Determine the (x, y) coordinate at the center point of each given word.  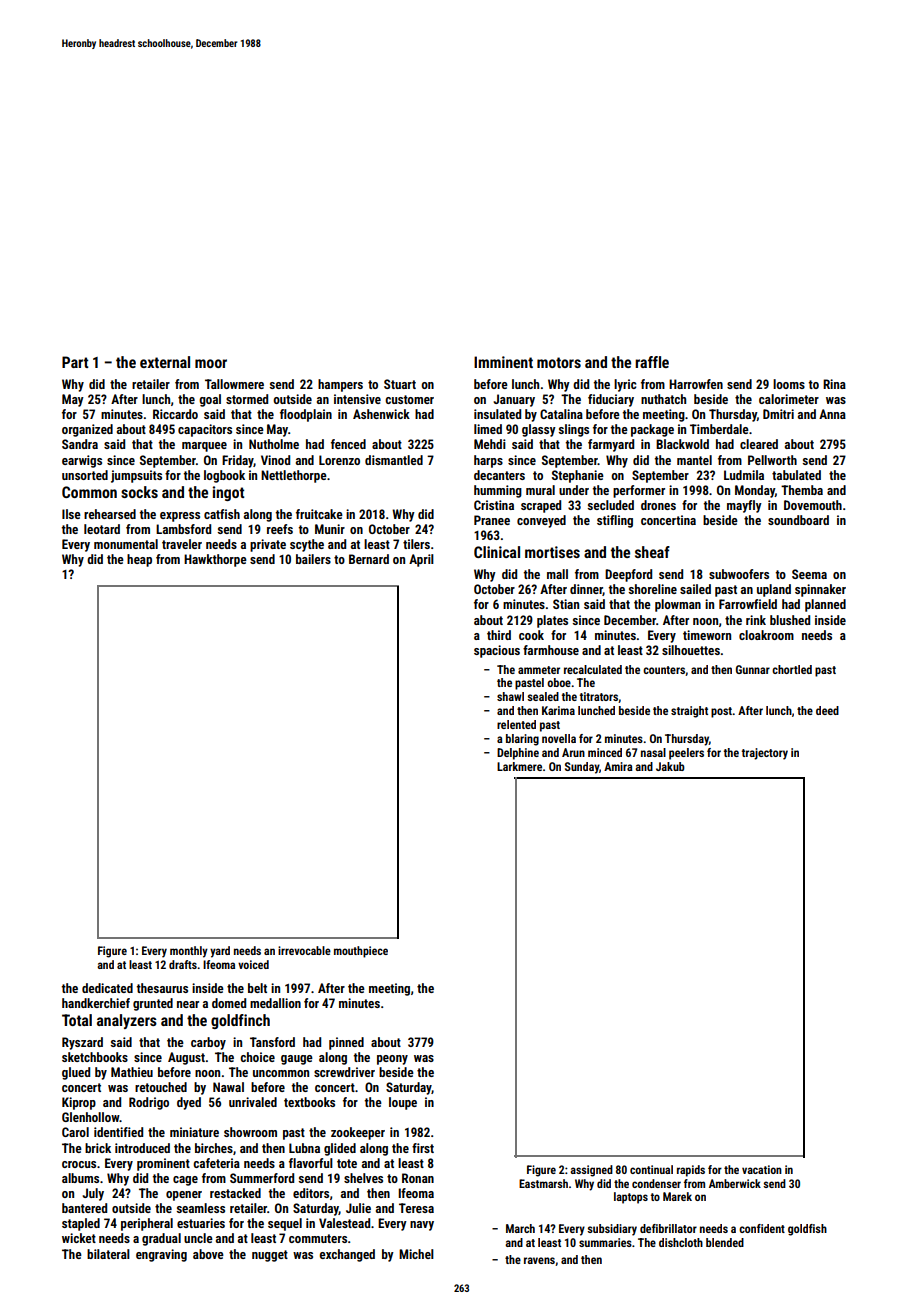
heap (139, 560)
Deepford (628, 575)
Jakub (670, 766)
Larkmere (519, 766)
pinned (346, 1043)
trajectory (765, 754)
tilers (416, 544)
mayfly (744, 506)
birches (214, 1148)
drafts (183, 964)
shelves (363, 1178)
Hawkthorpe (215, 560)
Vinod (275, 460)
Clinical (497, 552)
